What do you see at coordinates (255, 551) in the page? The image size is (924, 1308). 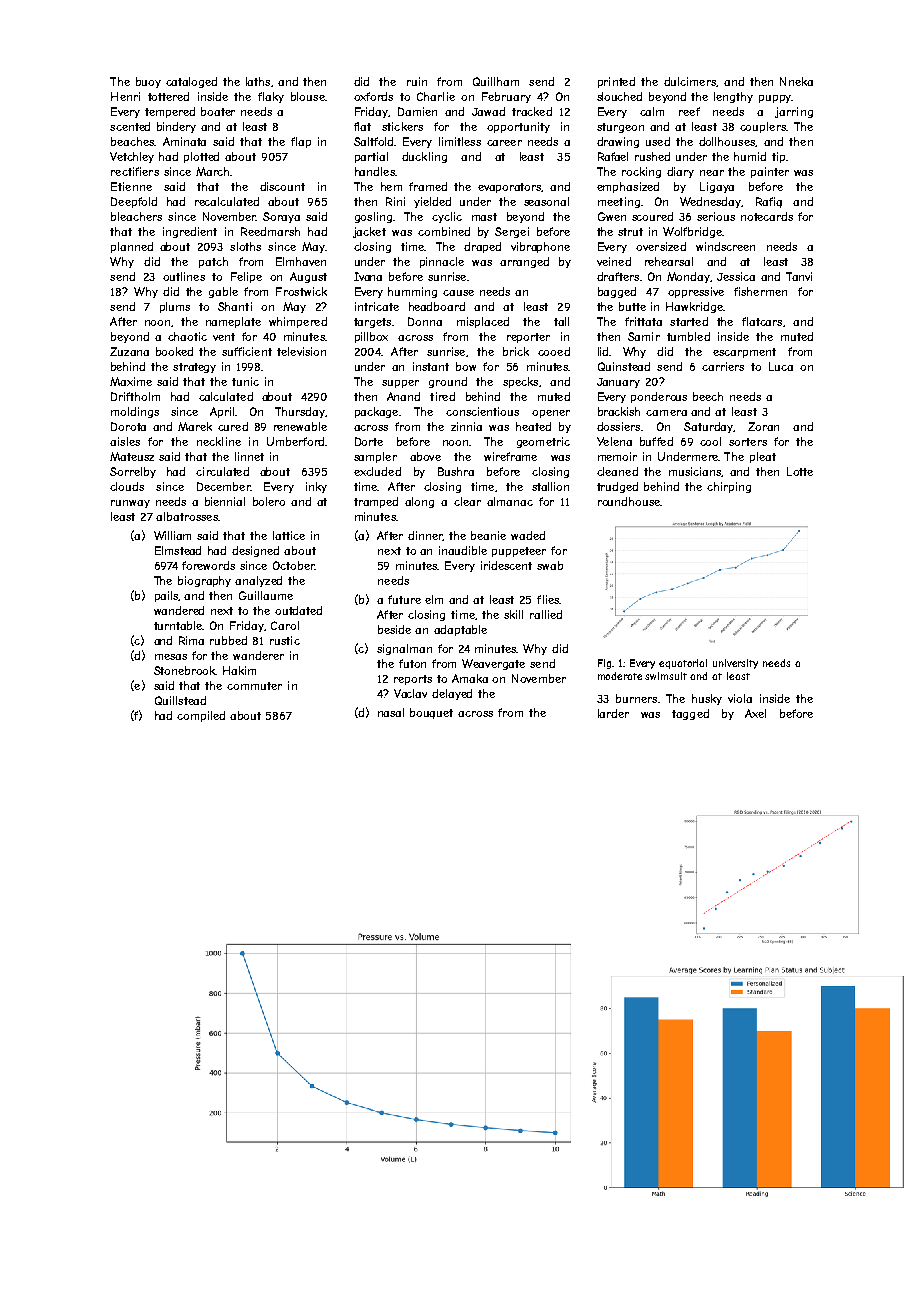 I see `designed` at bounding box center [255, 551].
